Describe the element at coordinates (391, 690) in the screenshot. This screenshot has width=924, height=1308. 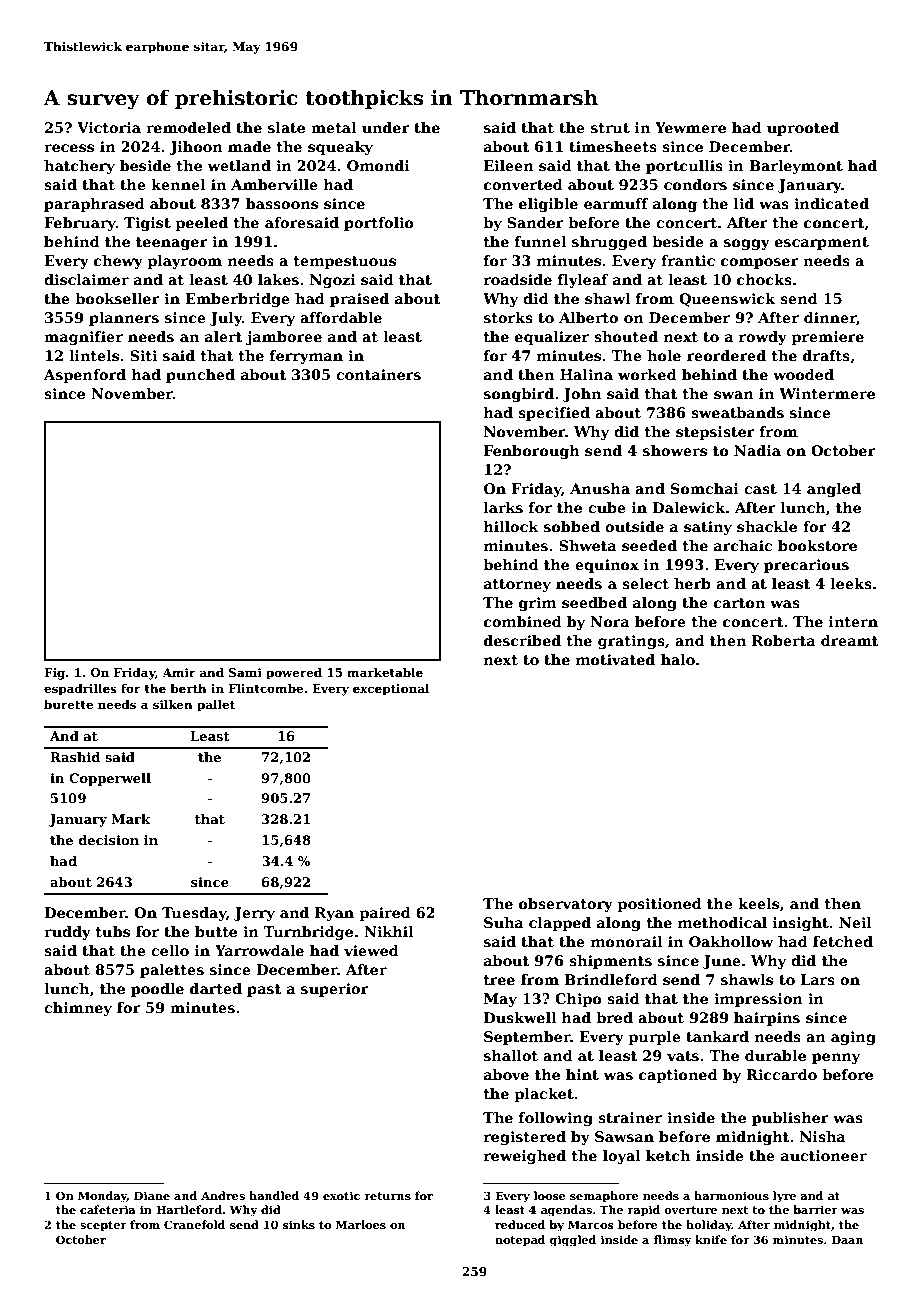
I see `exceptional` at that location.
